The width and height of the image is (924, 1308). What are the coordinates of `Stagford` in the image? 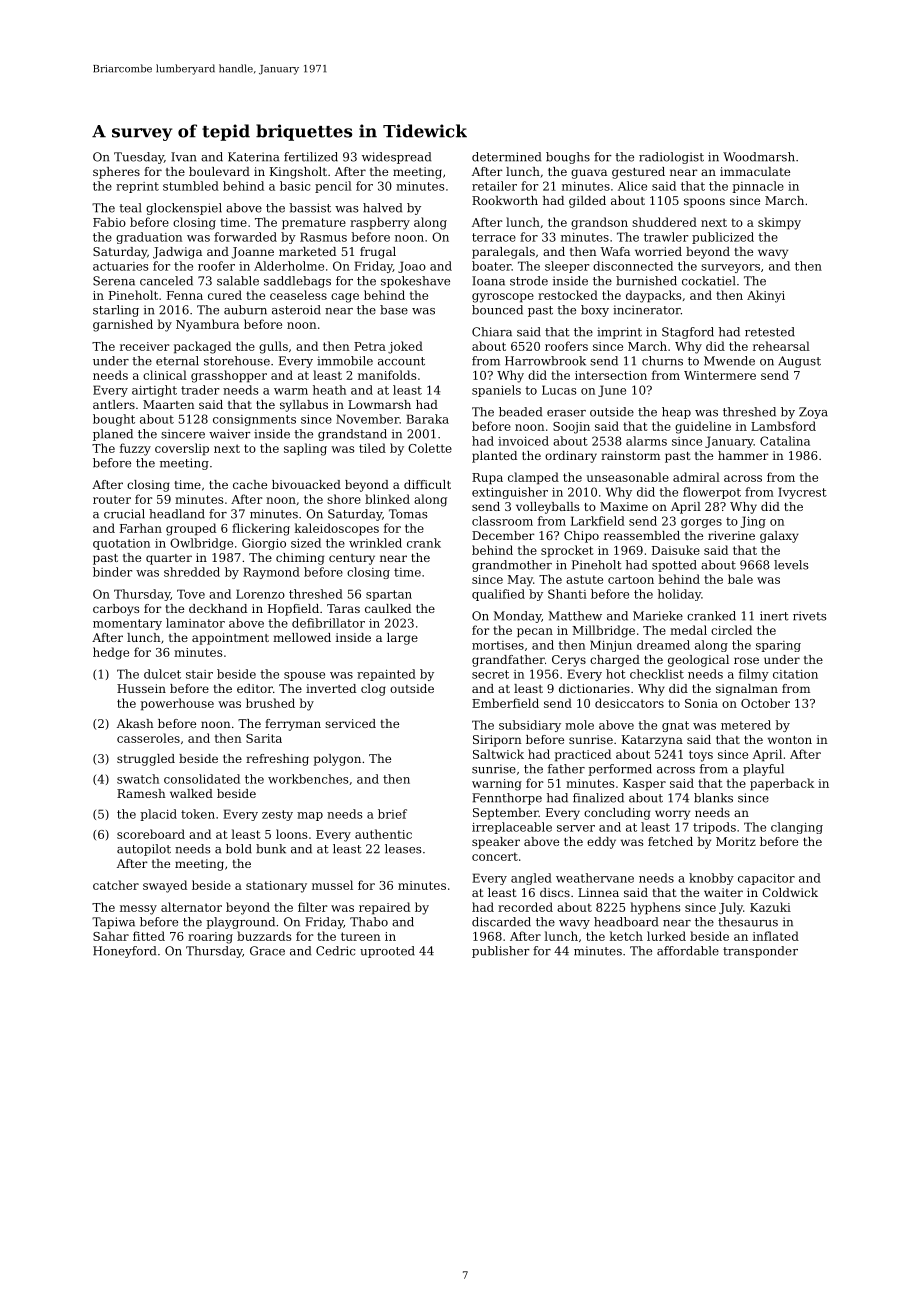 It's located at (688, 333).
